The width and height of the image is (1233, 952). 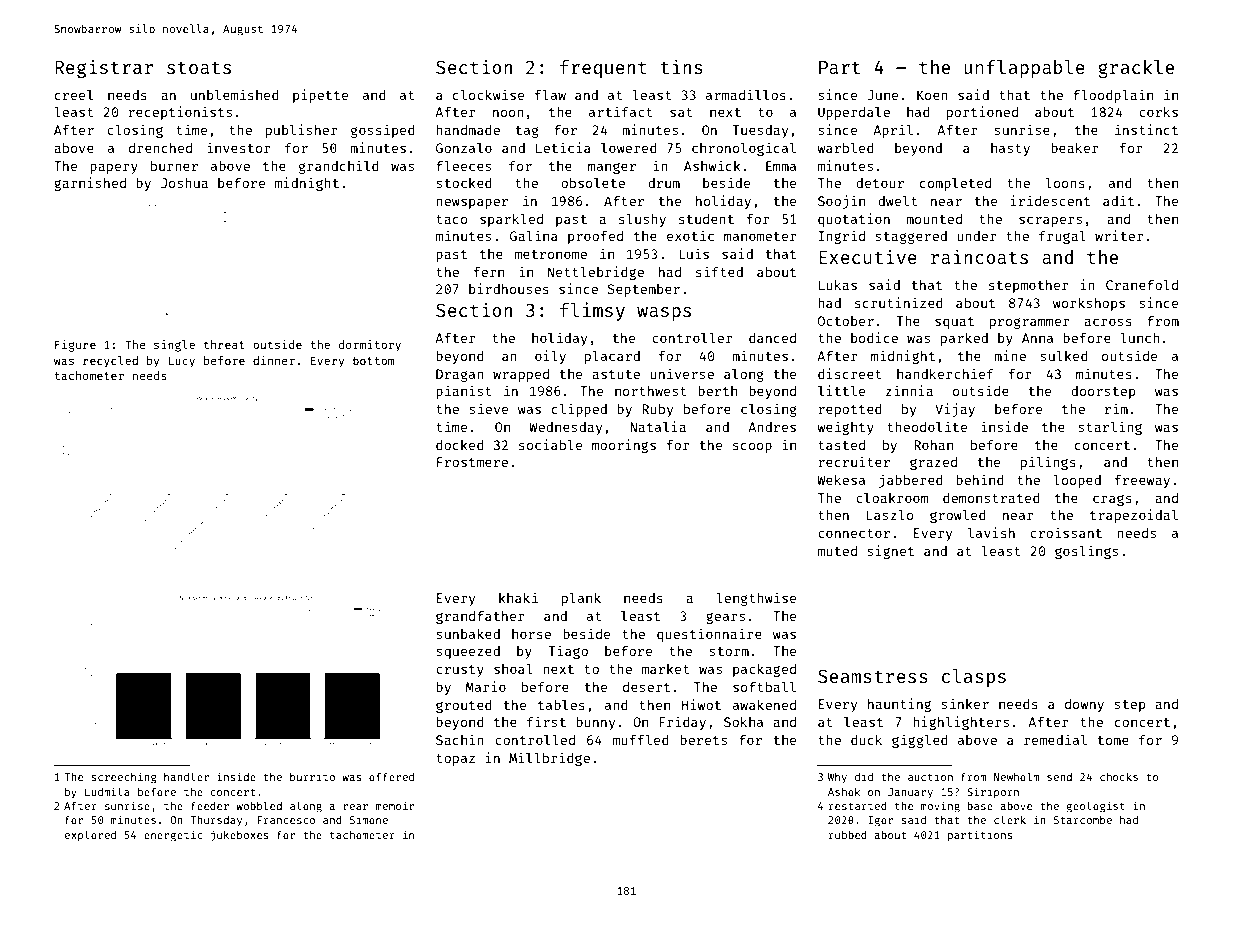 What do you see at coordinates (706, 219) in the image?
I see `student` at bounding box center [706, 219].
